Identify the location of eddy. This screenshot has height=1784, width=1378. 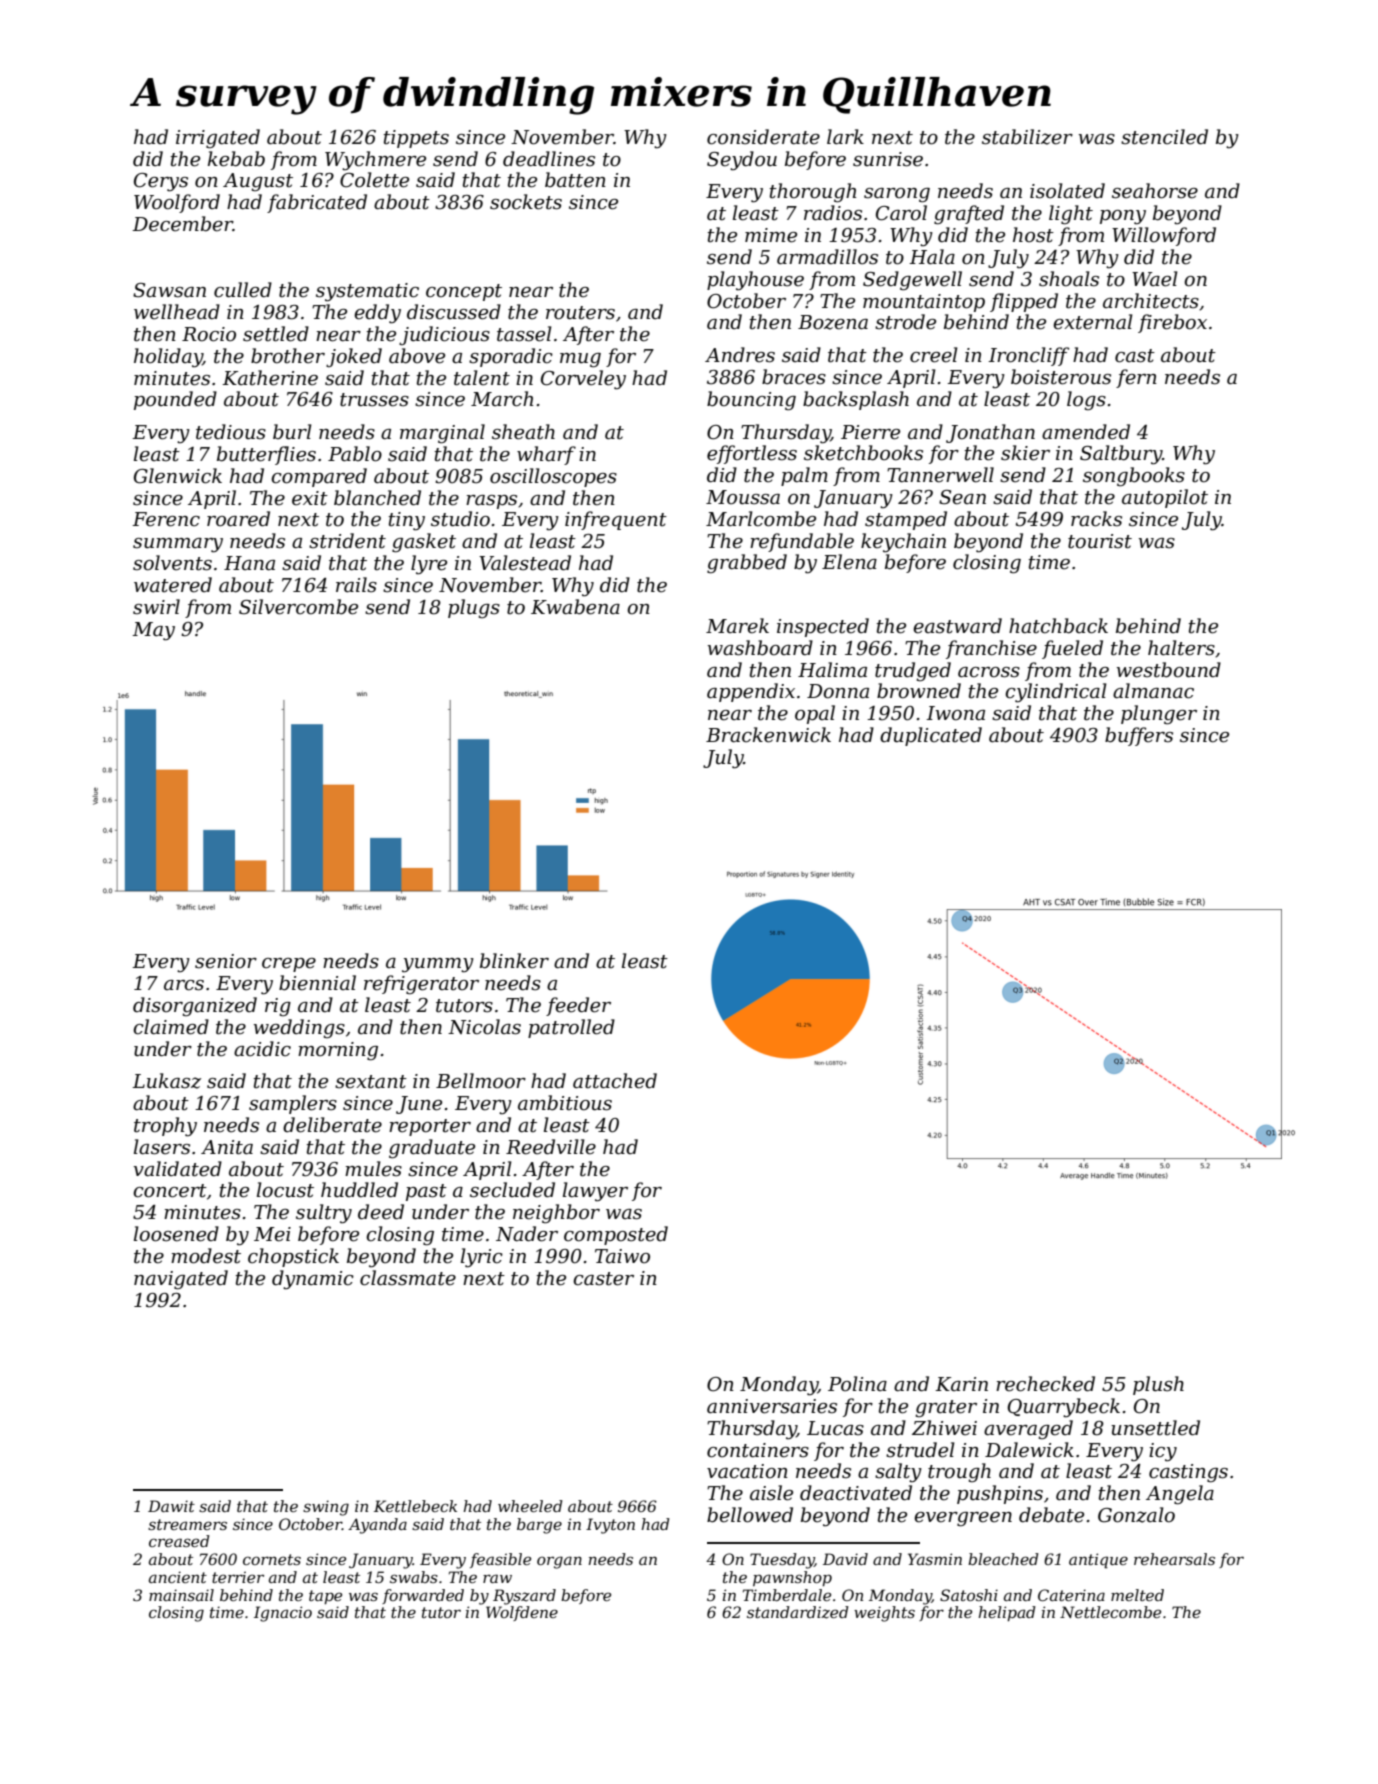
(377, 314).
